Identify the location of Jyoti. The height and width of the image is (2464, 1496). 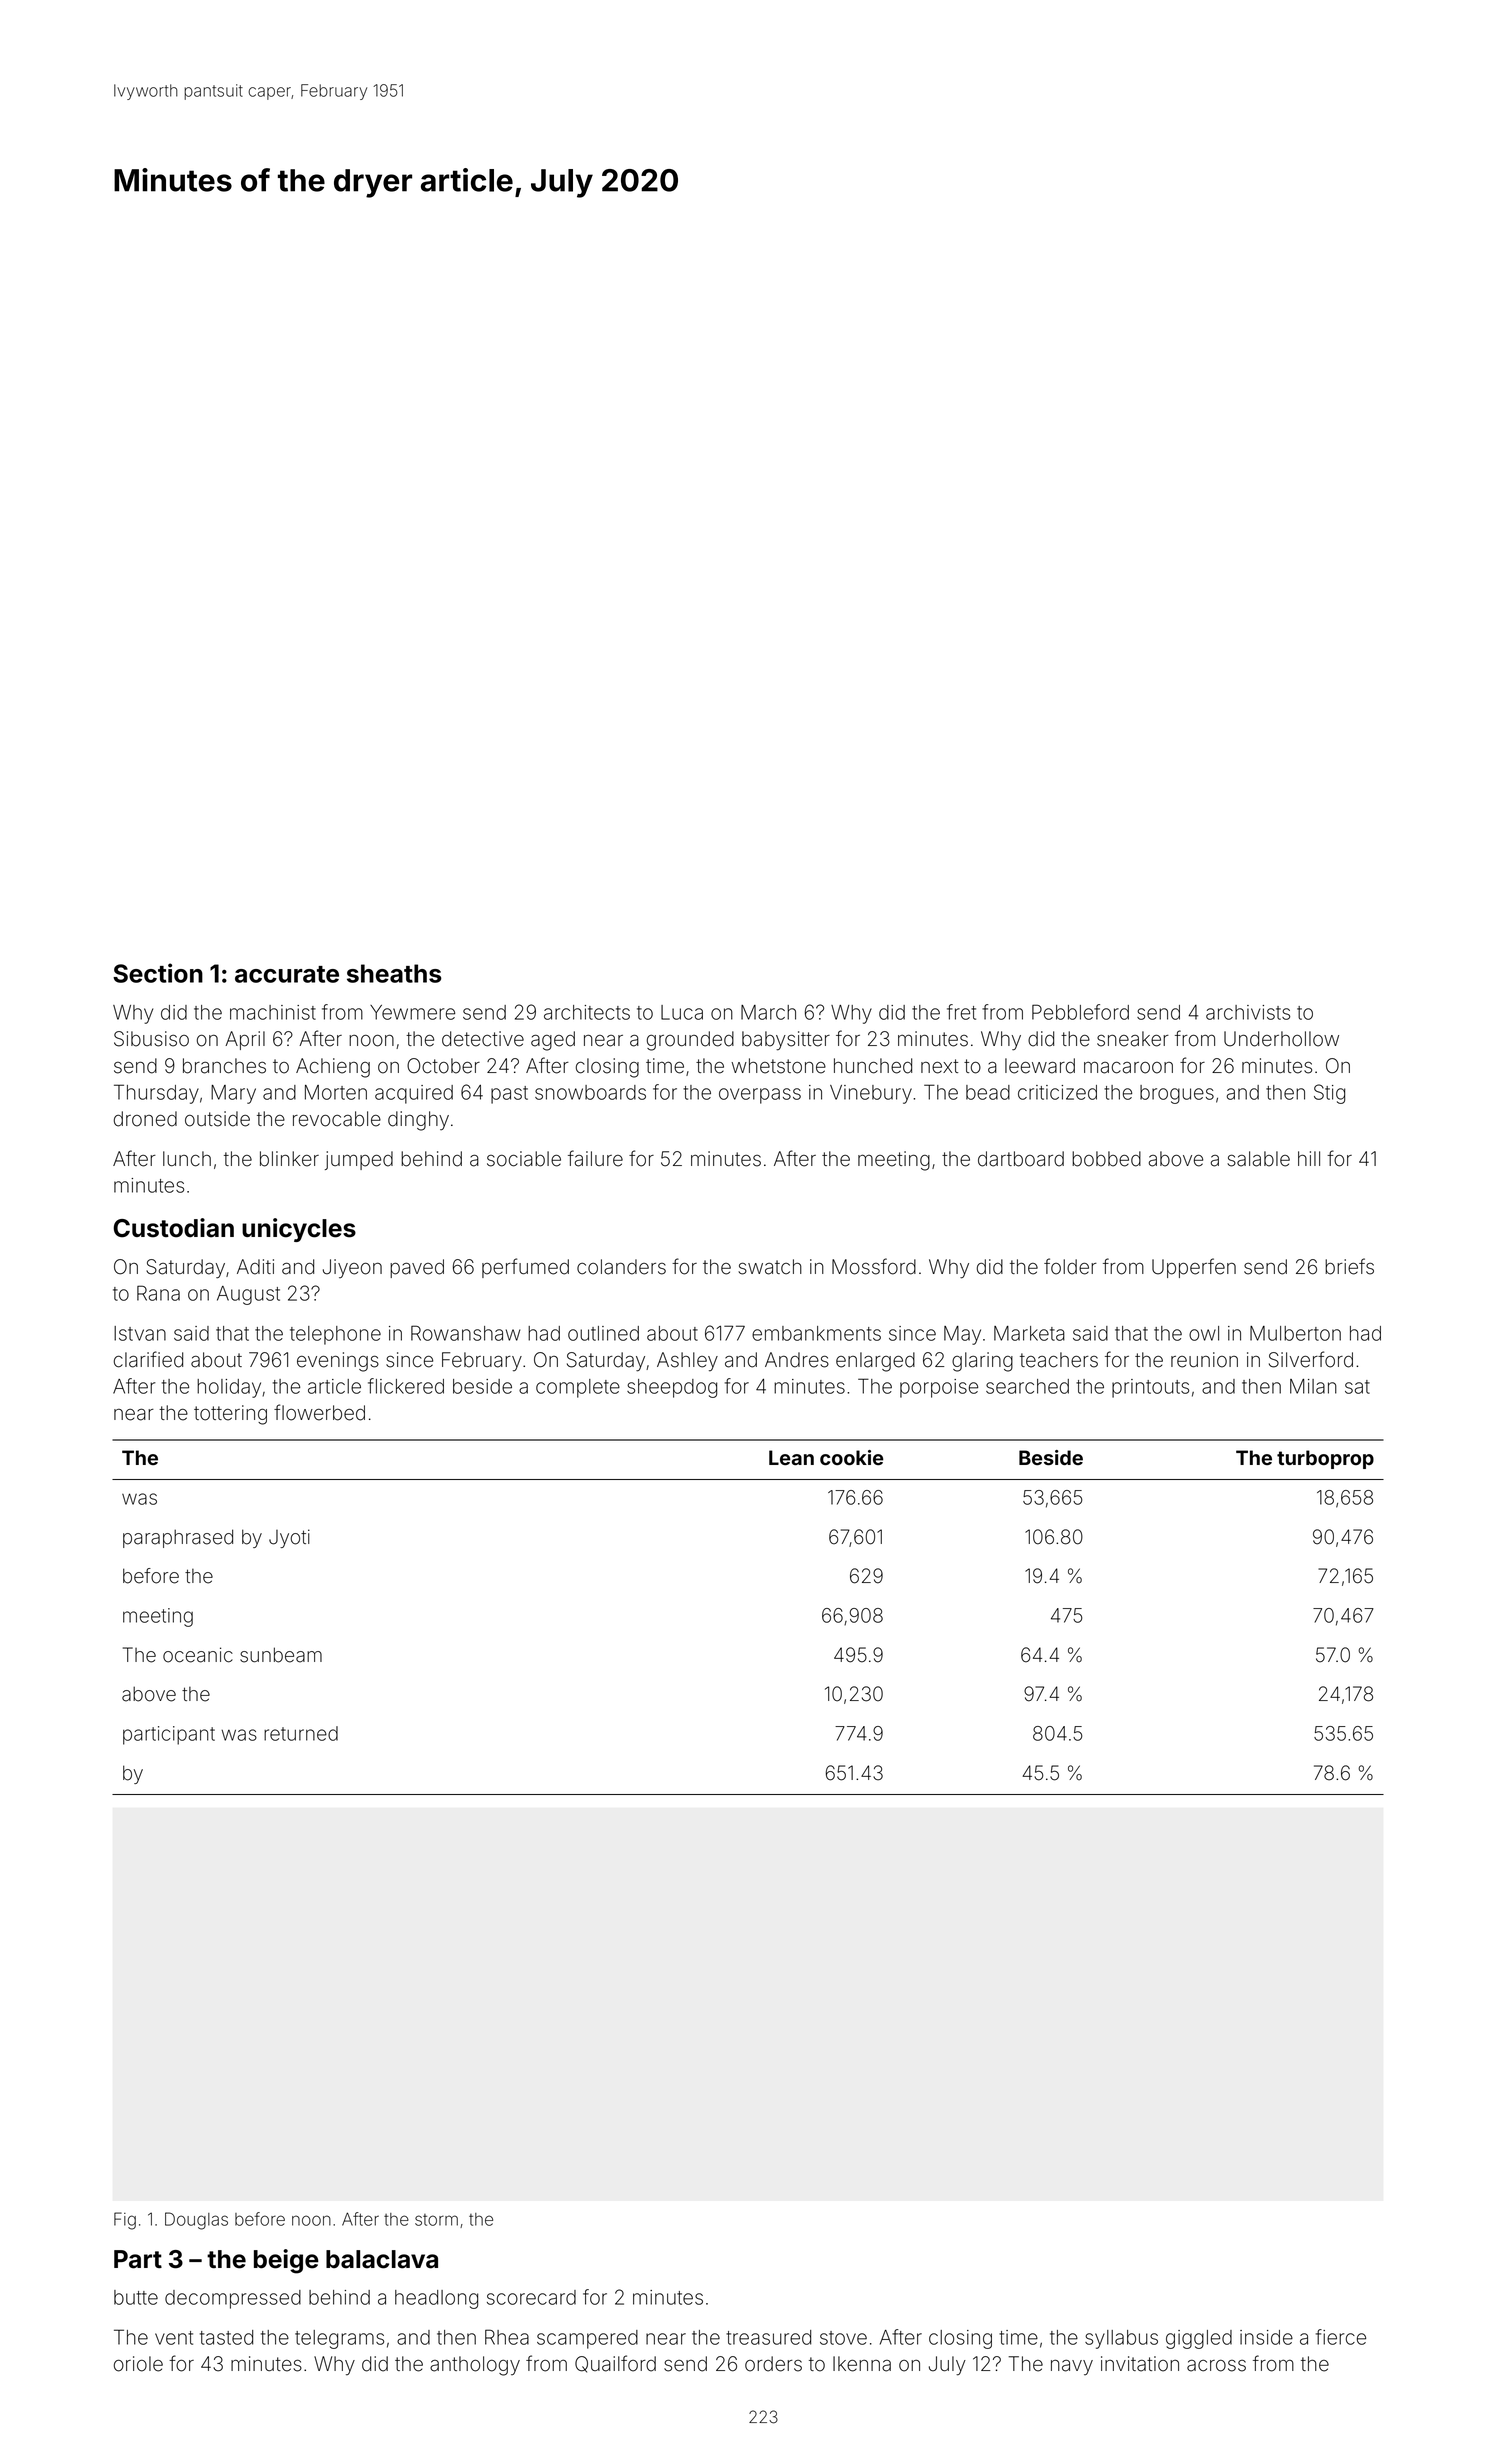
(289, 1538).
